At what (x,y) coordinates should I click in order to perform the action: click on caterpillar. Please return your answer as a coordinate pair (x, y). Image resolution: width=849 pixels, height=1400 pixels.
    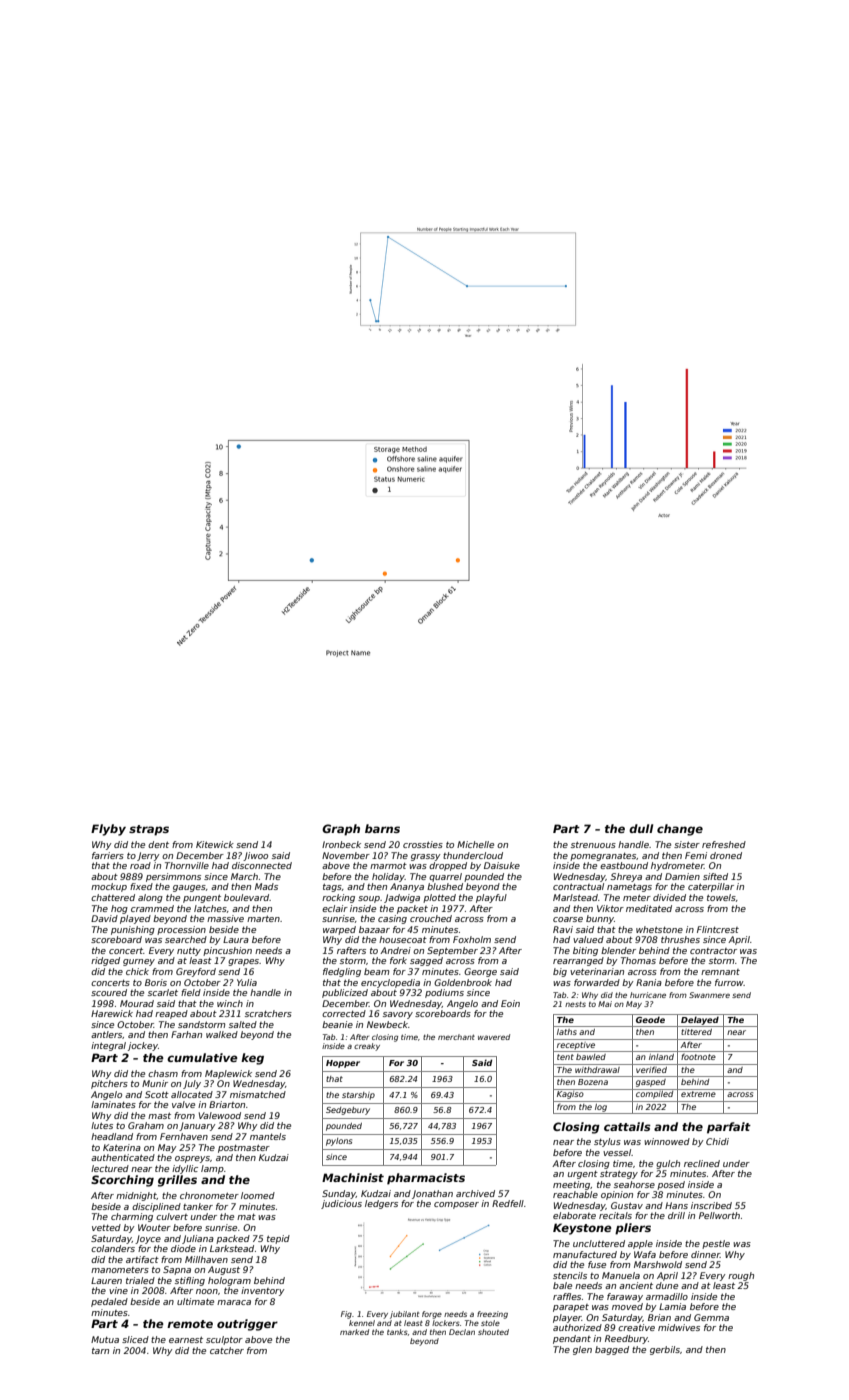
    Looking at the image, I should click on (711, 887).
